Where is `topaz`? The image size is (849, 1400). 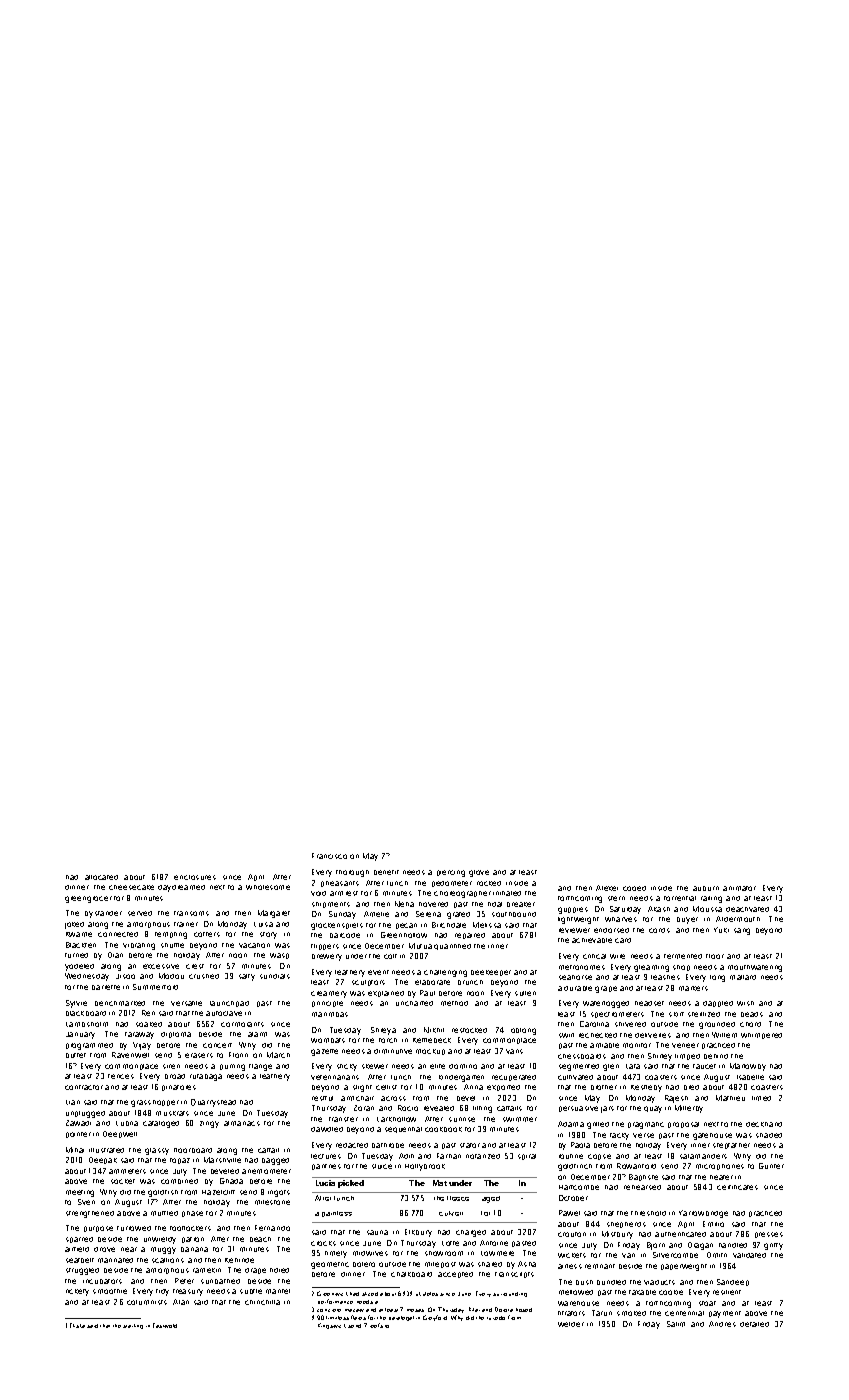
topaz is located at coordinates (180, 1161).
